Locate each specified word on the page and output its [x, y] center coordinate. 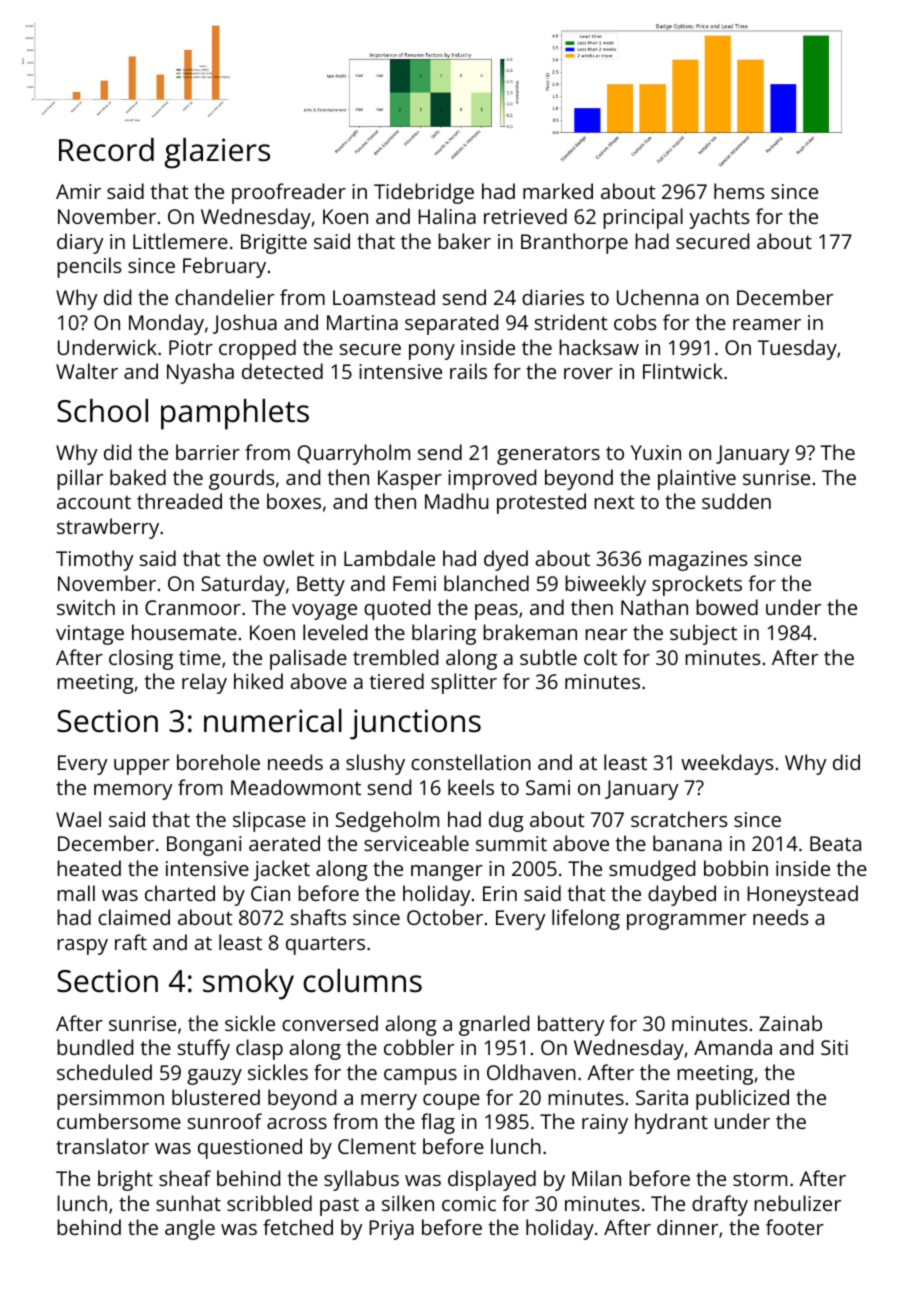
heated [89, 868]
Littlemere [180, 241]
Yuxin [656, 452]
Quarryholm [354, 454]
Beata [835, 843]
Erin [500, 893]
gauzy [214, 1077]
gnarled [494, 1025]
